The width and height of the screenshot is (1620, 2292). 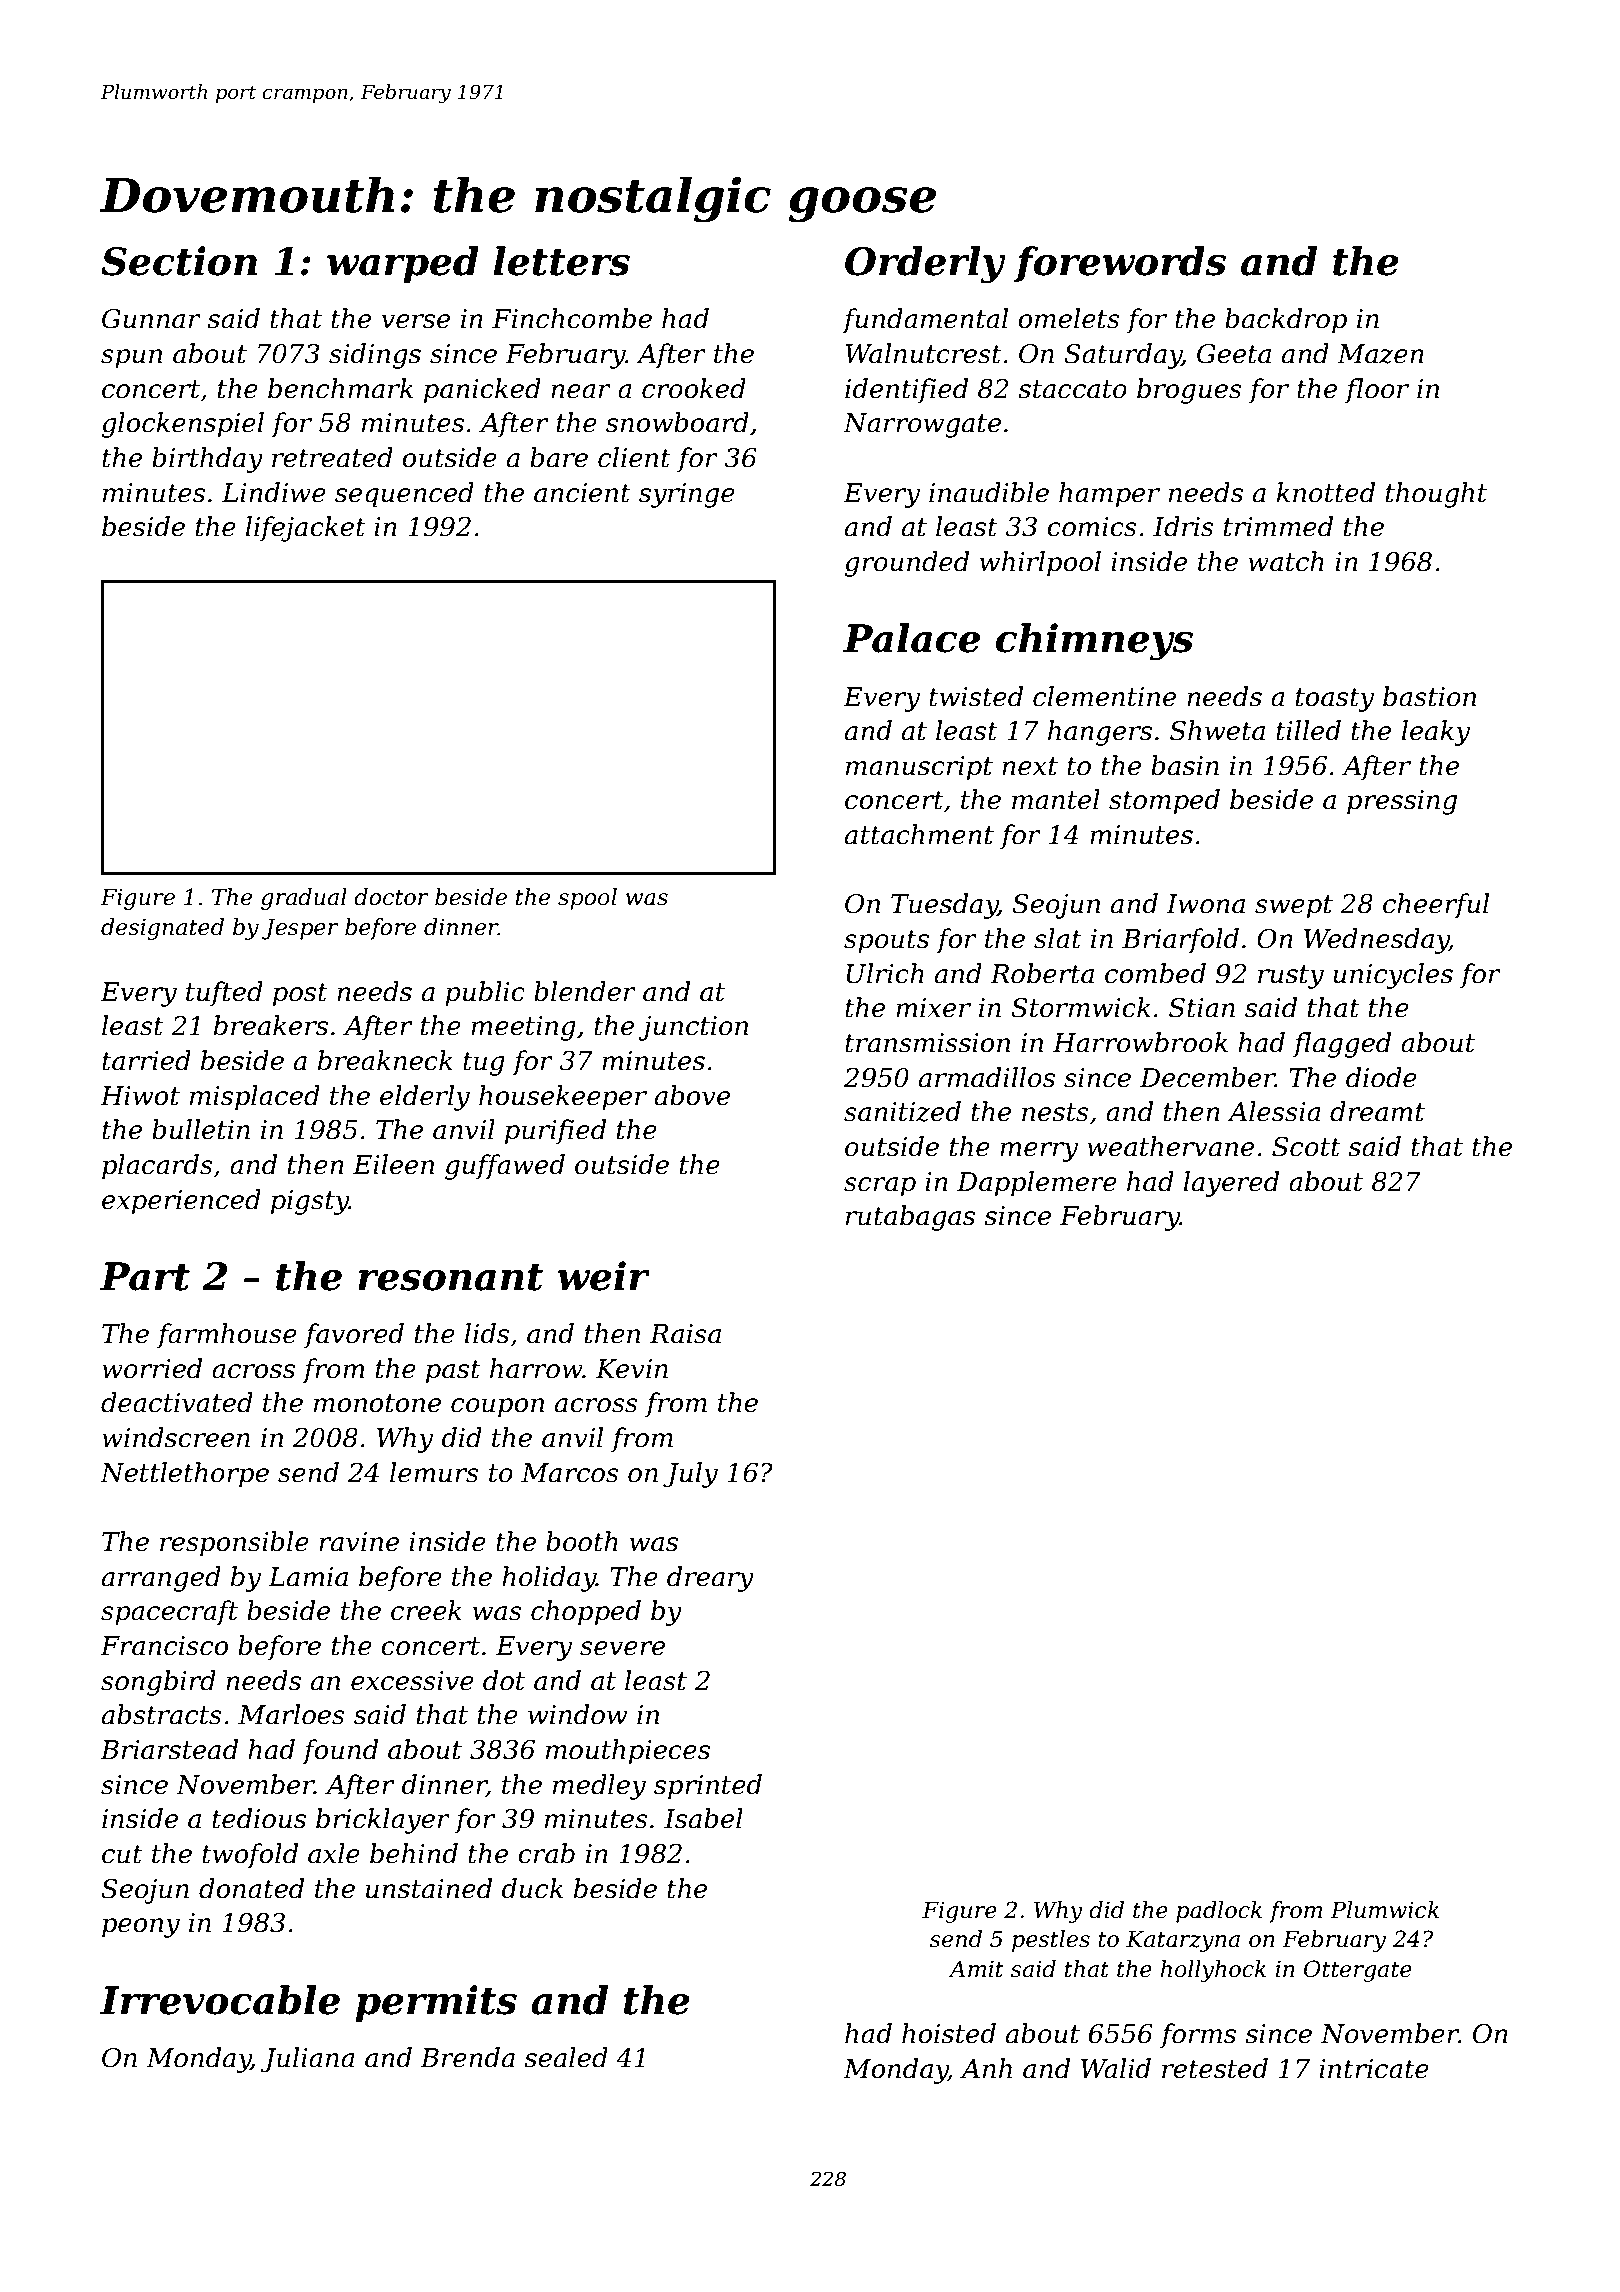 What do you see at coordinates (467, 2057) in the screenshot?
I see `Brenda` at bounding box center [467, 2057].
